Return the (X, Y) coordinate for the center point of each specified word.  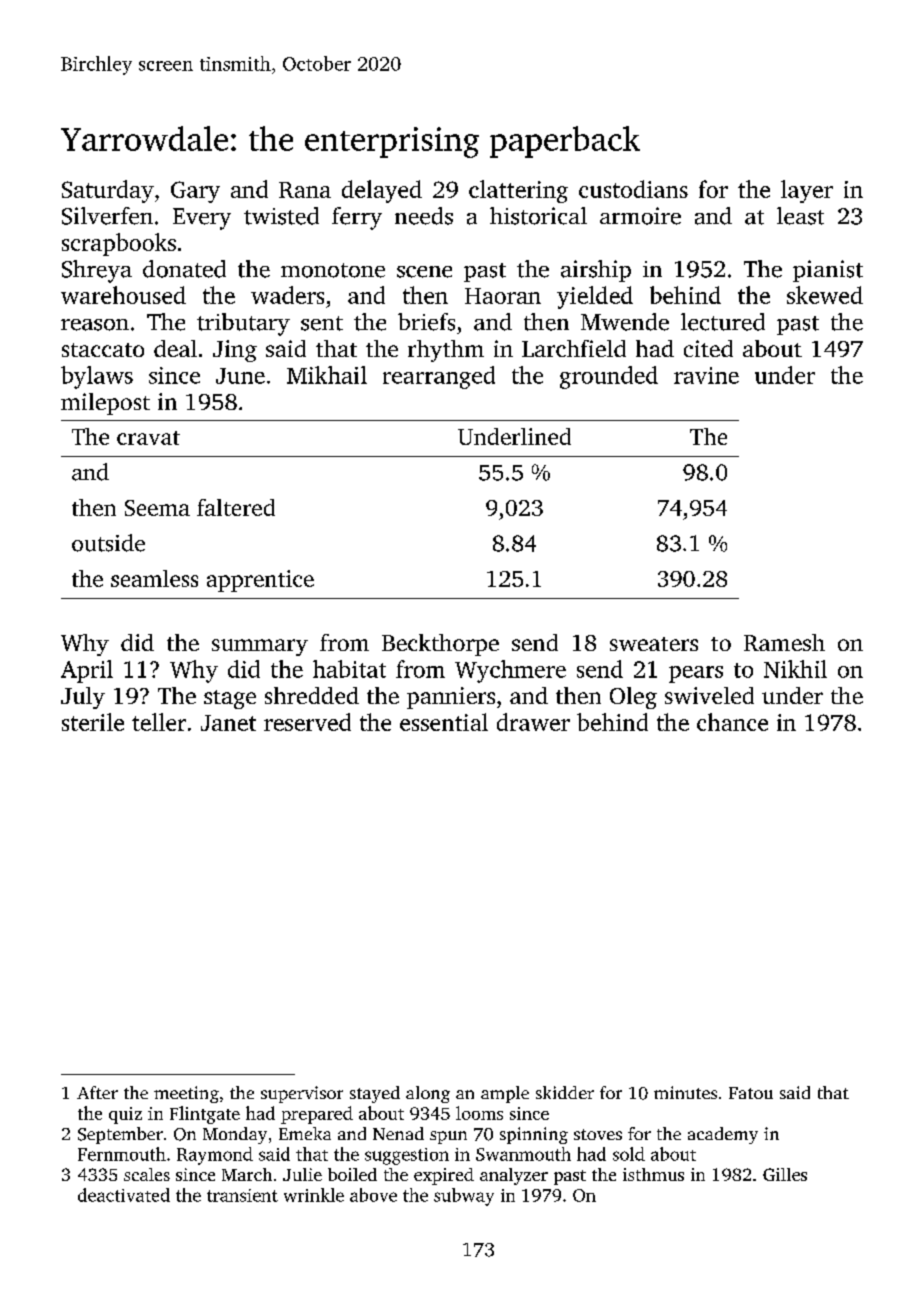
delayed (382, 191)
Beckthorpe (440, 645)
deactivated (124, 1195)
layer (807, 191)
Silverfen (107, 216)
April (87, 671)
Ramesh (784, 642)
